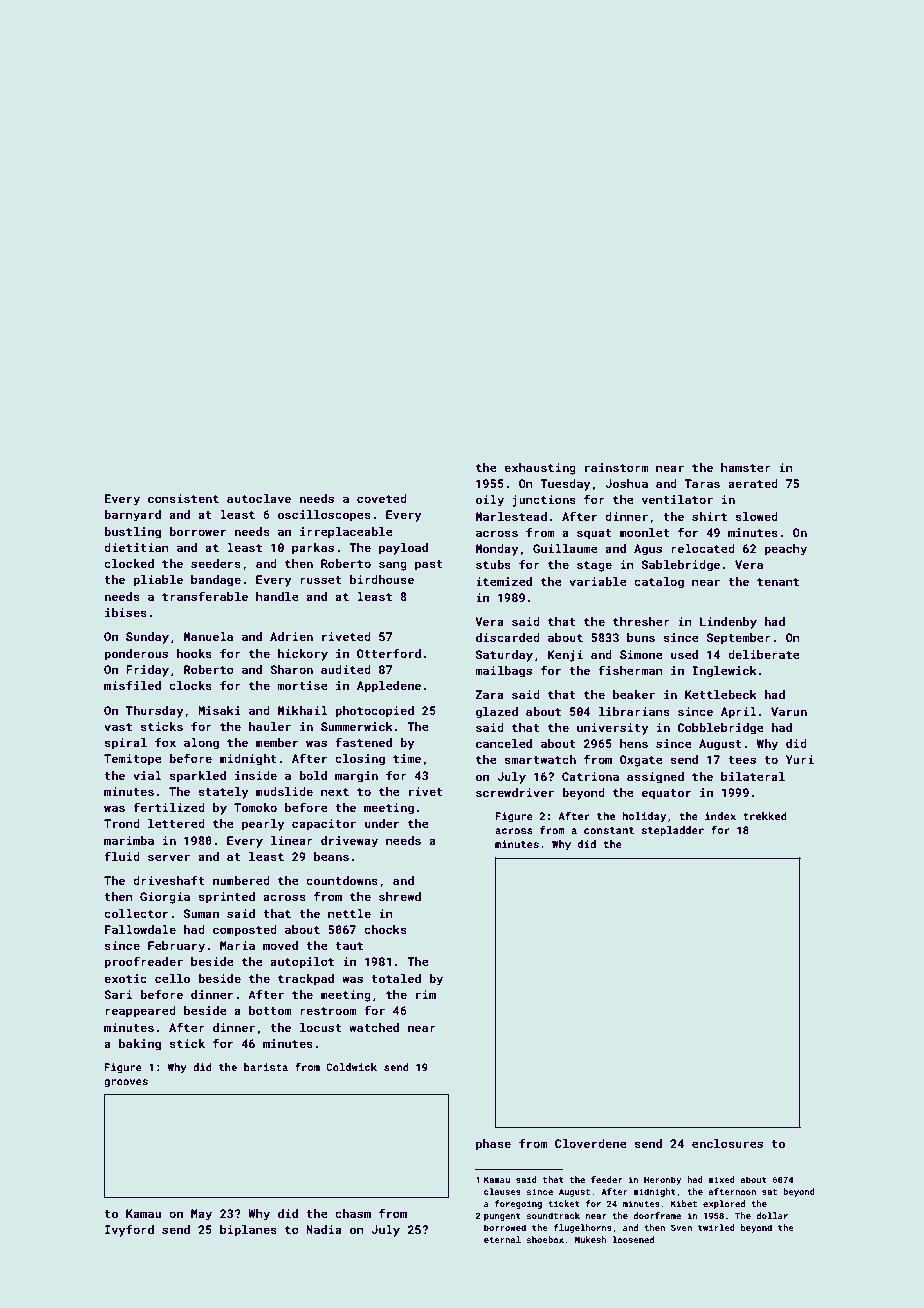 The image size is (924, 1308). Describe the element at coordinates (746, 467) in the screenshot. I see `hamster` at that location.
